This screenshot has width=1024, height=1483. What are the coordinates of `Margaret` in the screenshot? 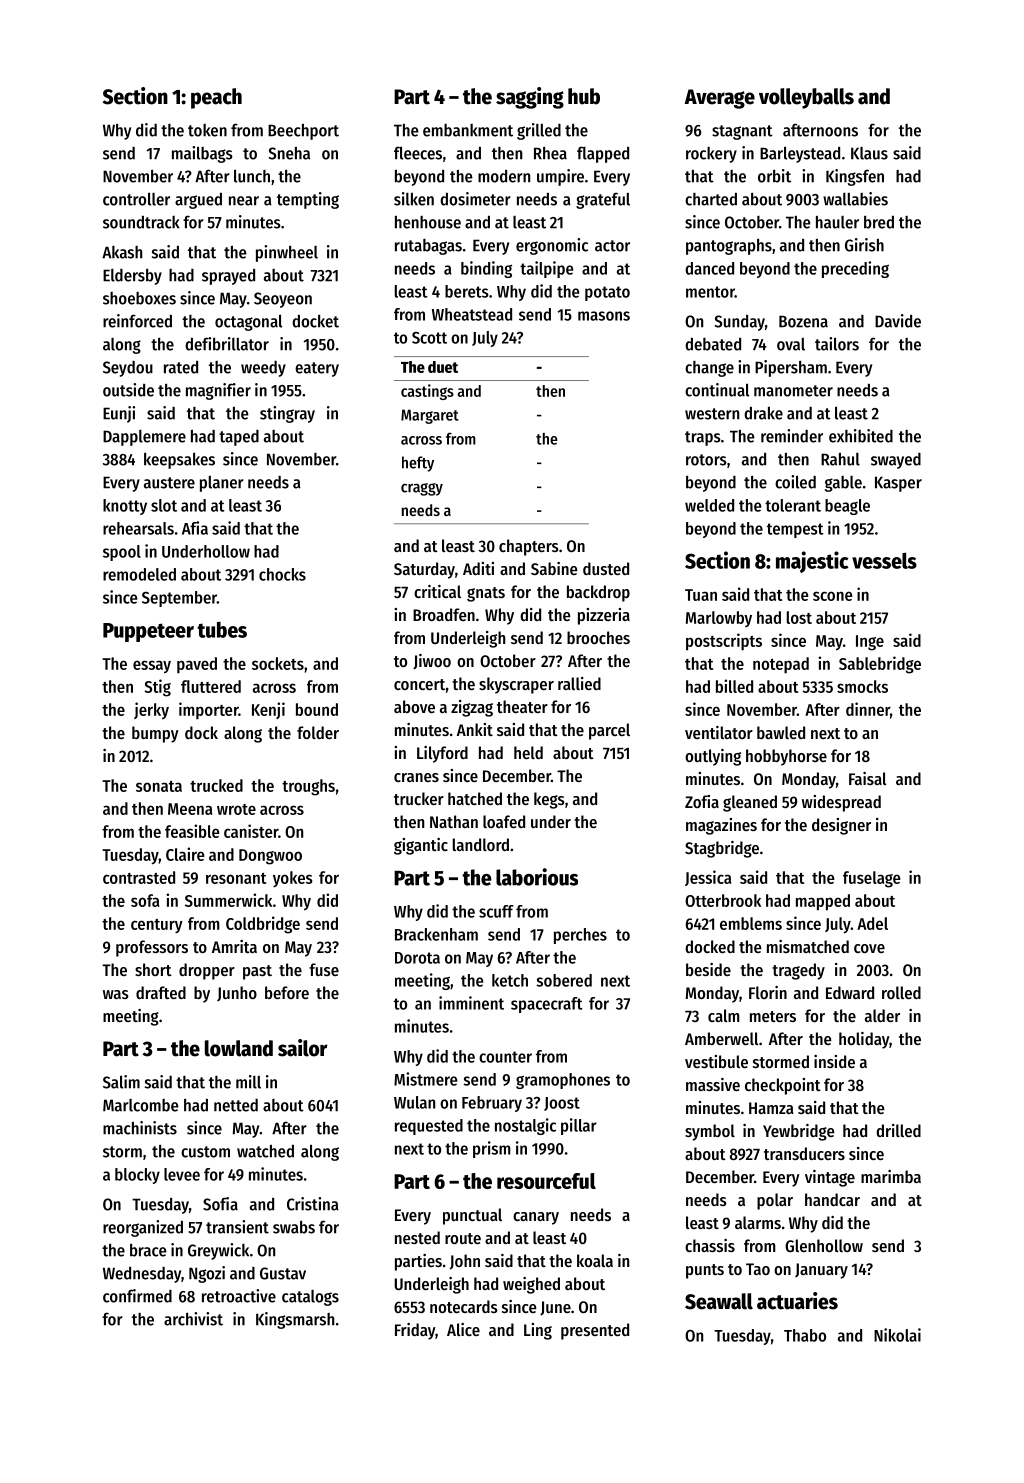 It's located at (430, 416).
